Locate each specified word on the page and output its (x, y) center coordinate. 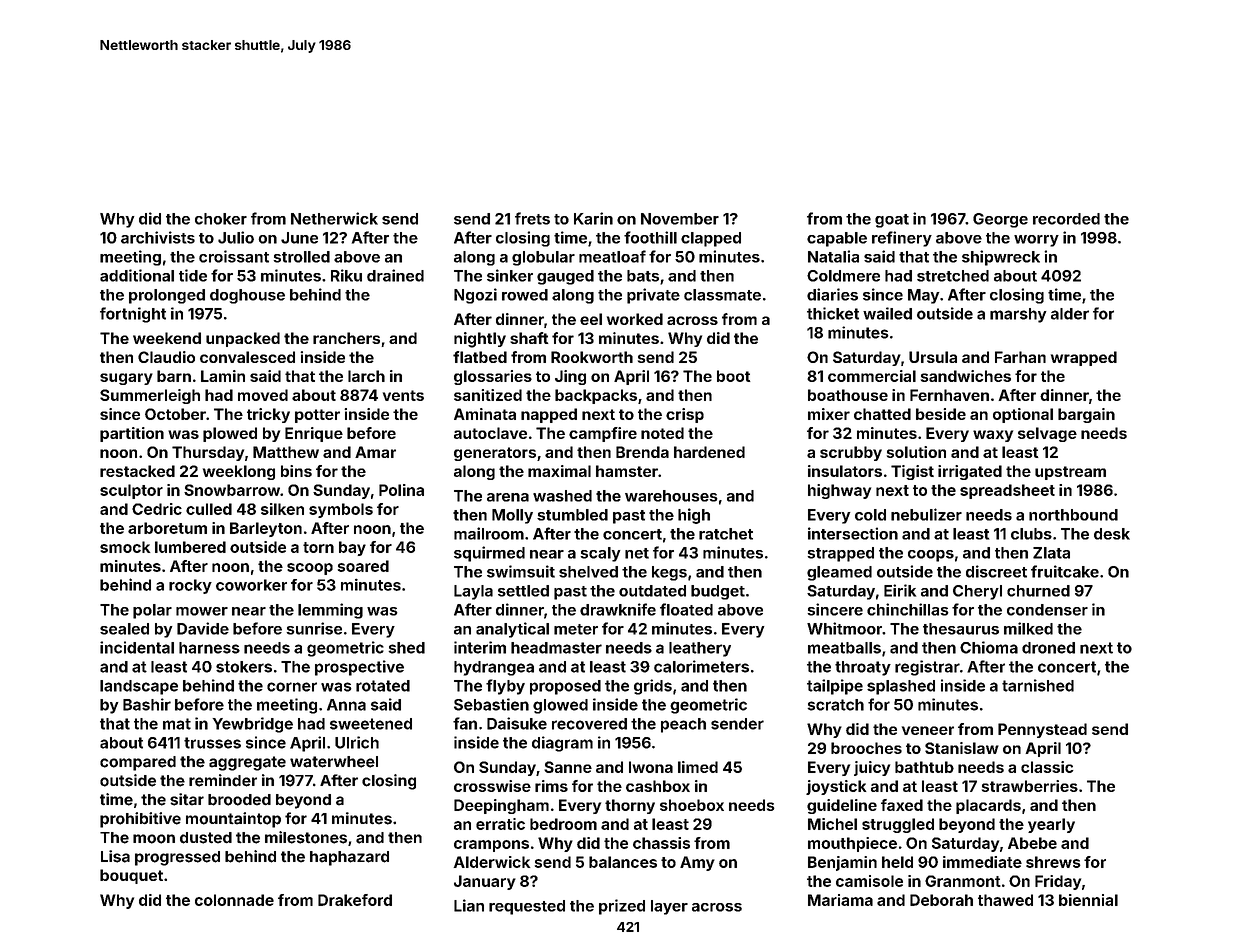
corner (292, 687)
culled (209, 509)
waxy (993, 436)
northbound (1073, 515)
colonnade (234, 900)
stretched (953, 276)
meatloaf (612, 256)
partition (132, 434)
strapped (840, 554)
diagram (562, 744)
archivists (158, 237)
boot (734, 376)
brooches (866, 748)
